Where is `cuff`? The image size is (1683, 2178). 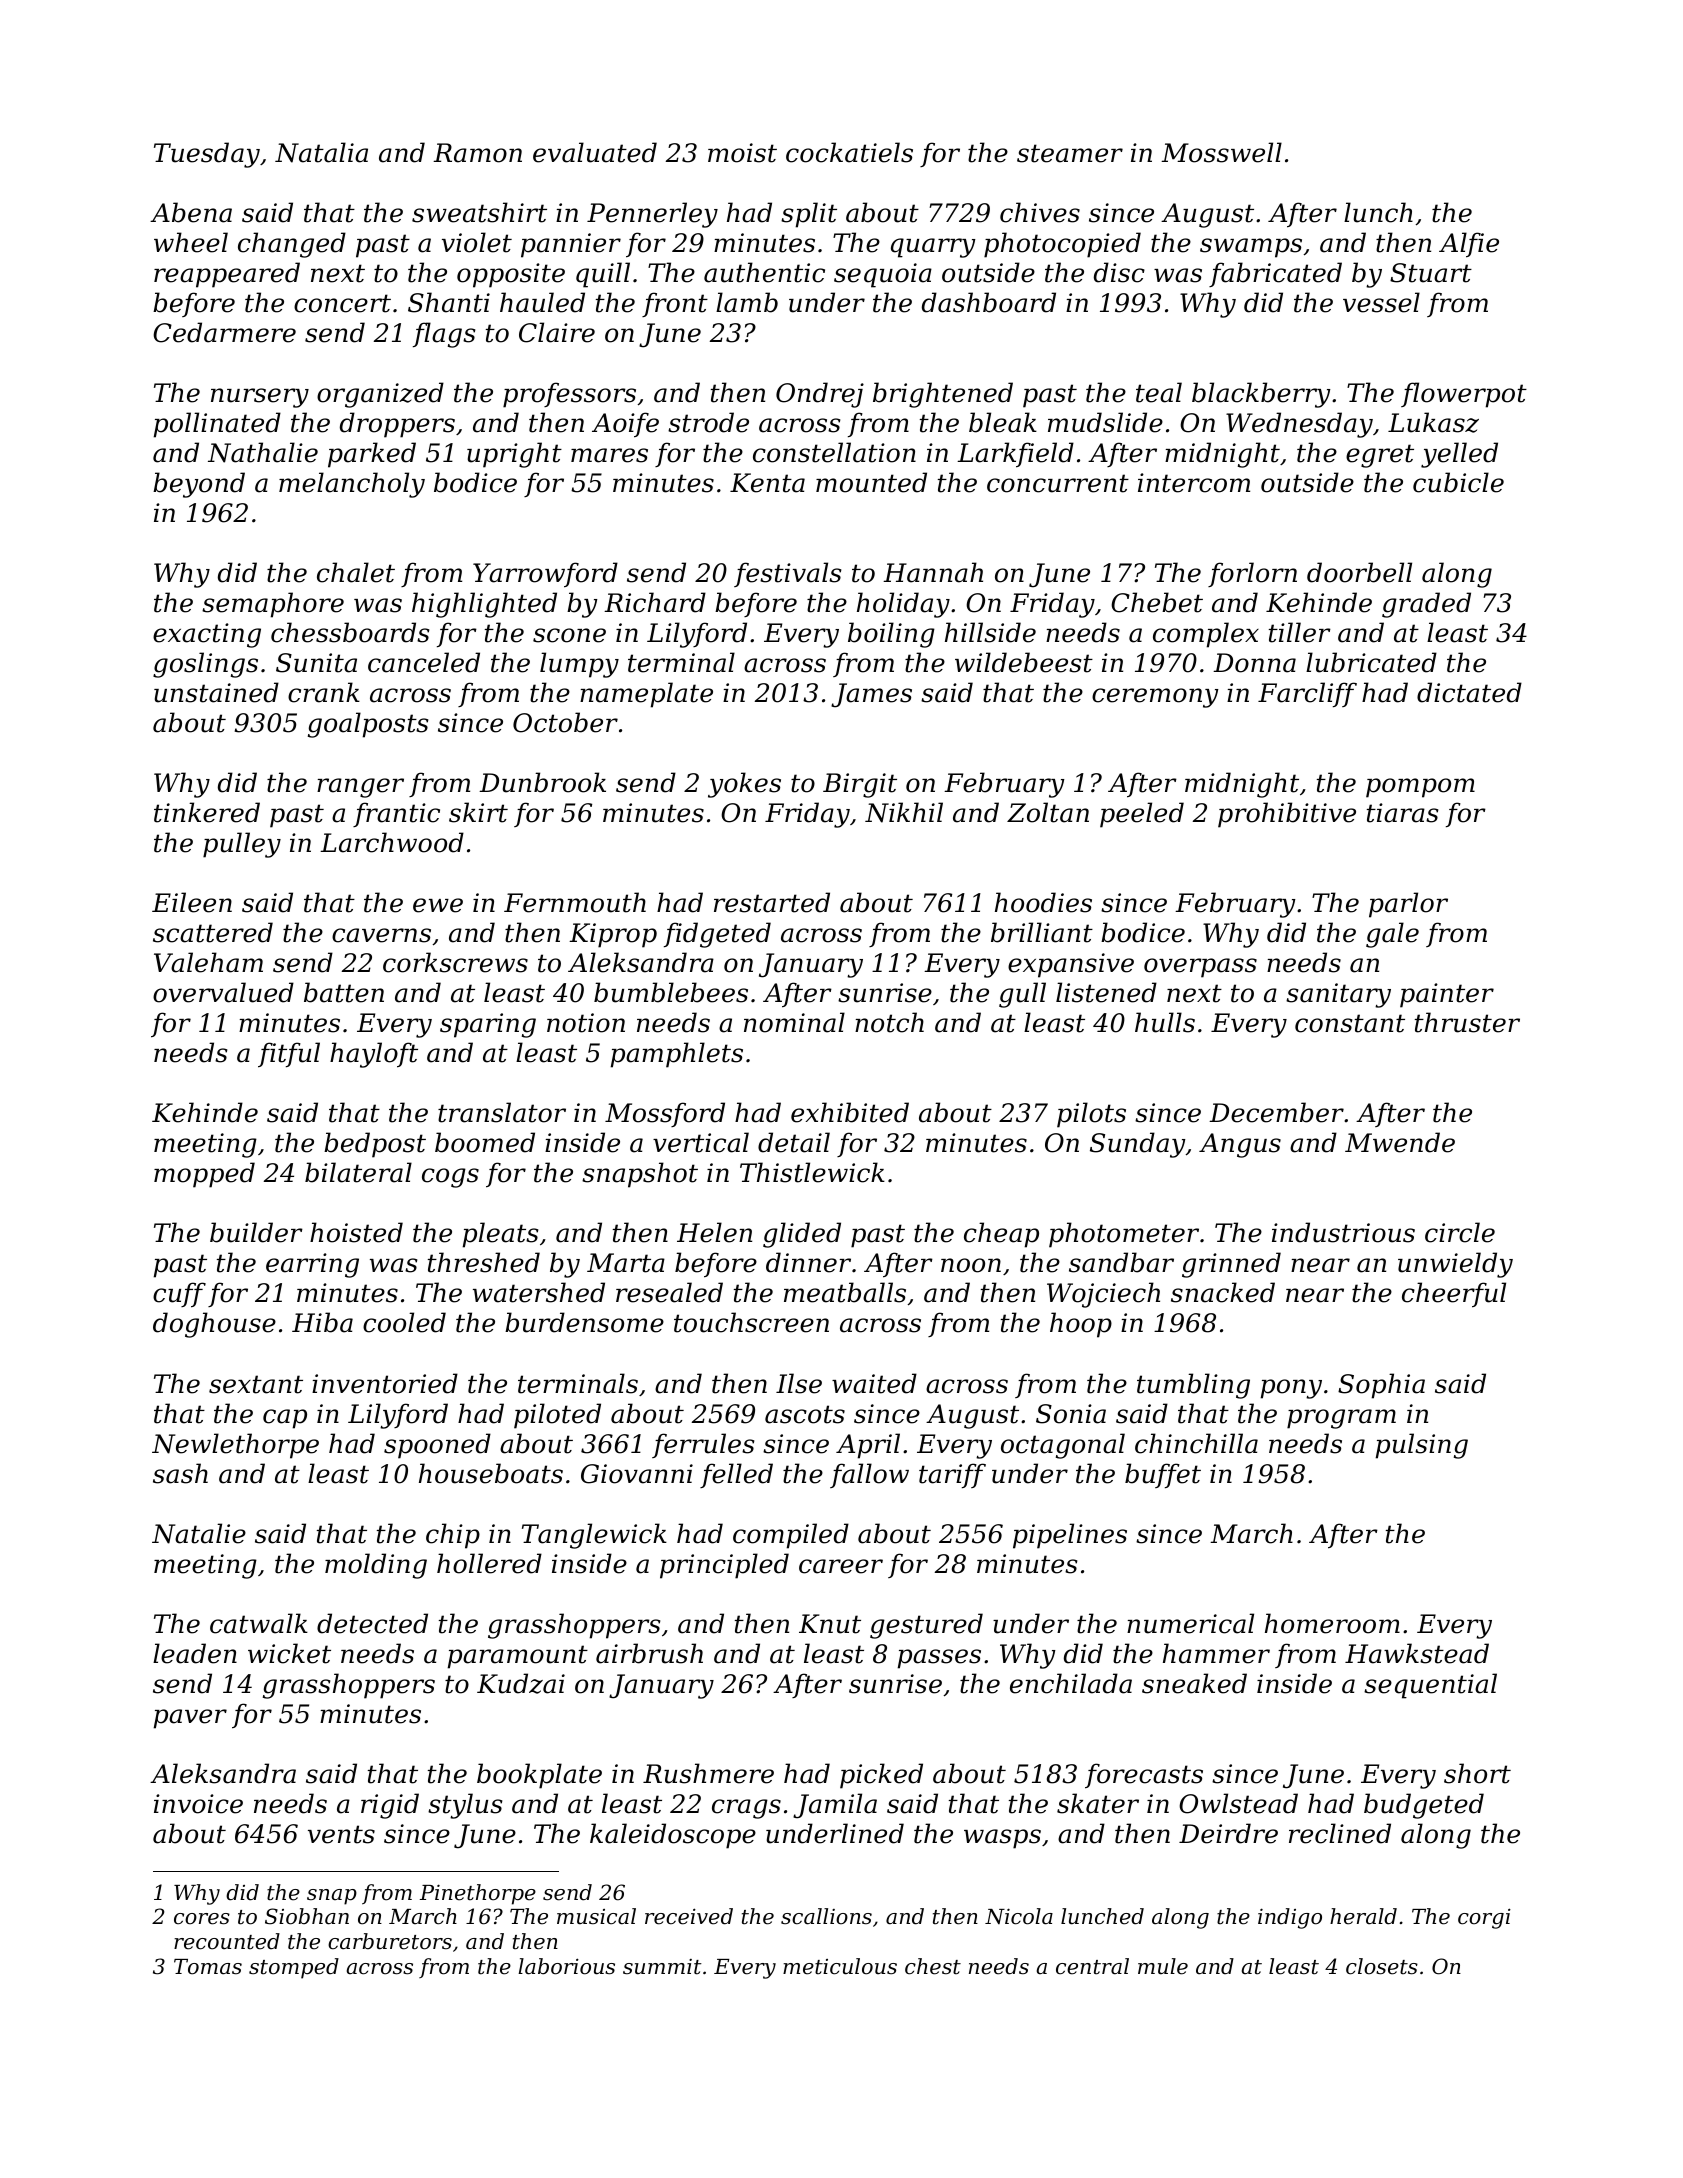 cuff is located at coordinates (179, 1295).
